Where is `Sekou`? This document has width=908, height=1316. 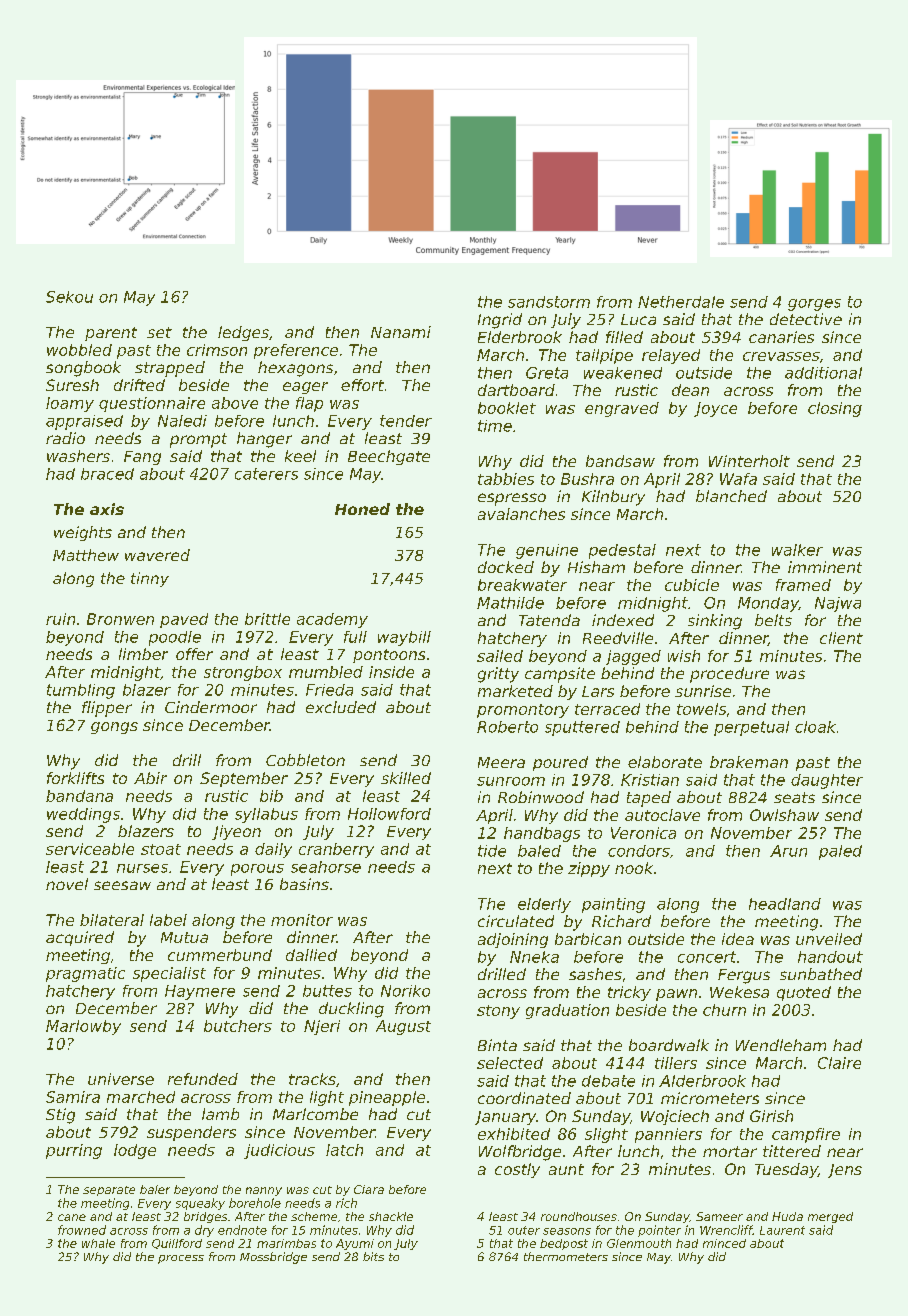
Sekou is located at coordinates (69, 297).
